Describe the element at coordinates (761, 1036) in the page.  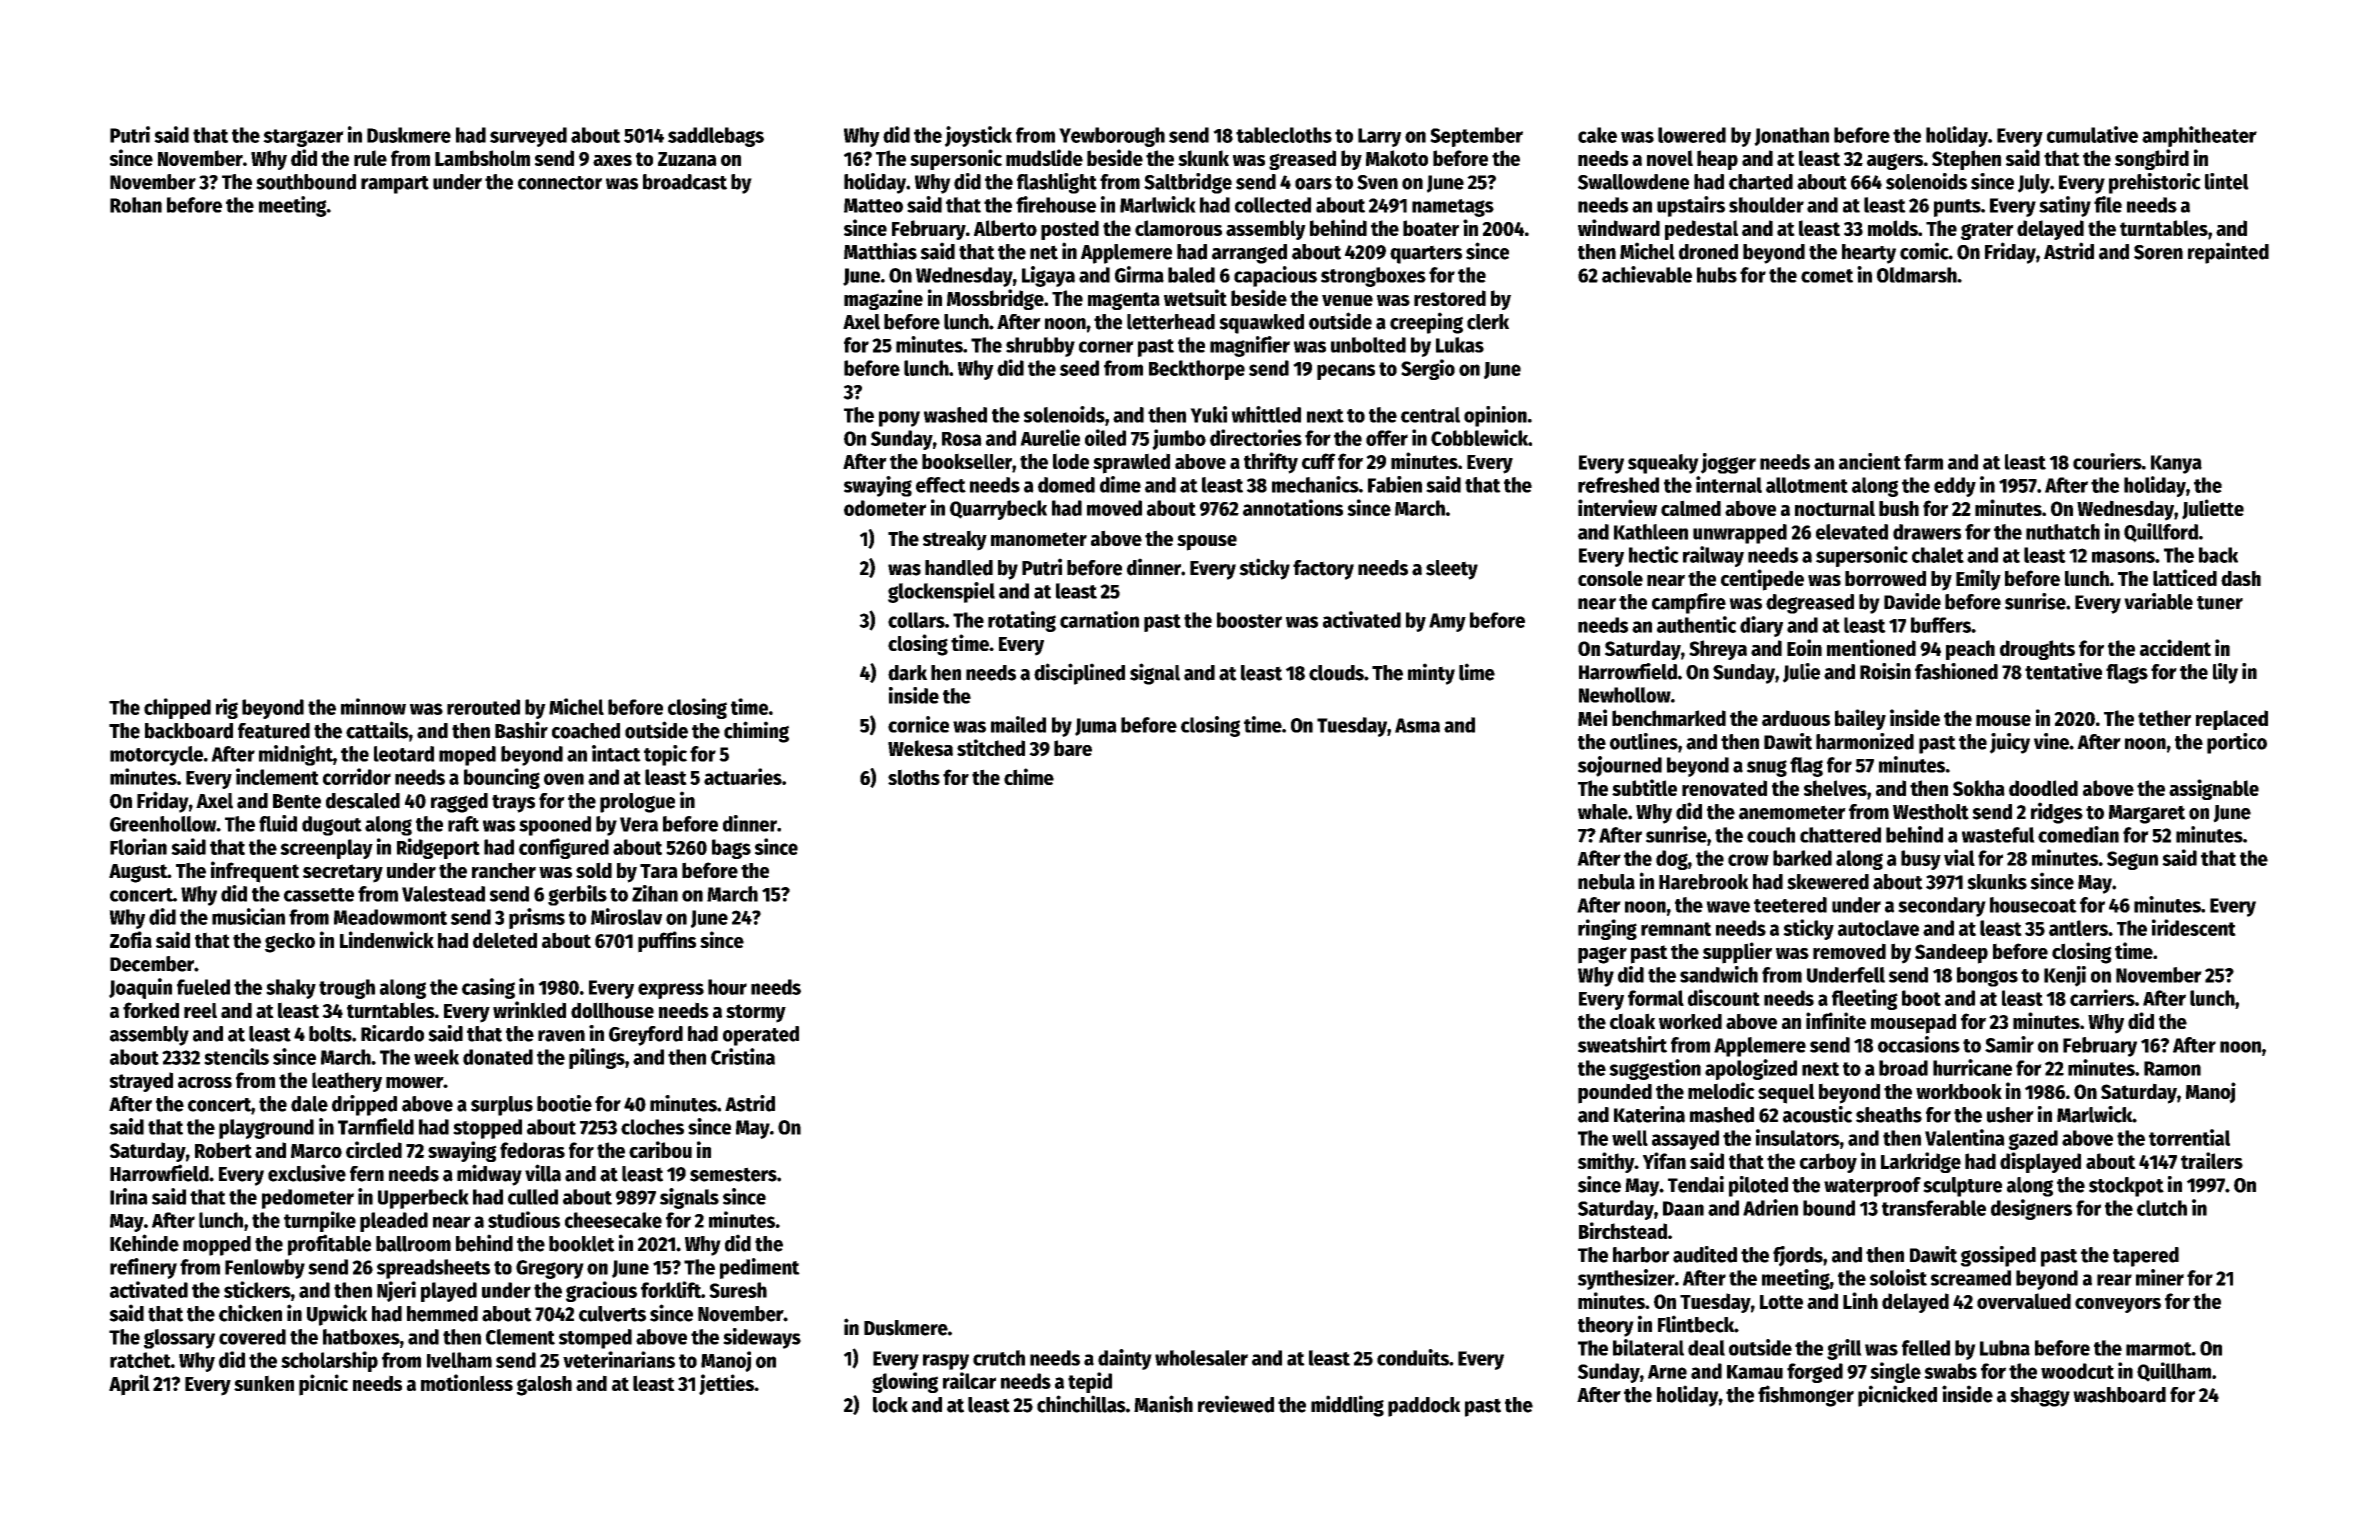
I see `operated` at that location.
